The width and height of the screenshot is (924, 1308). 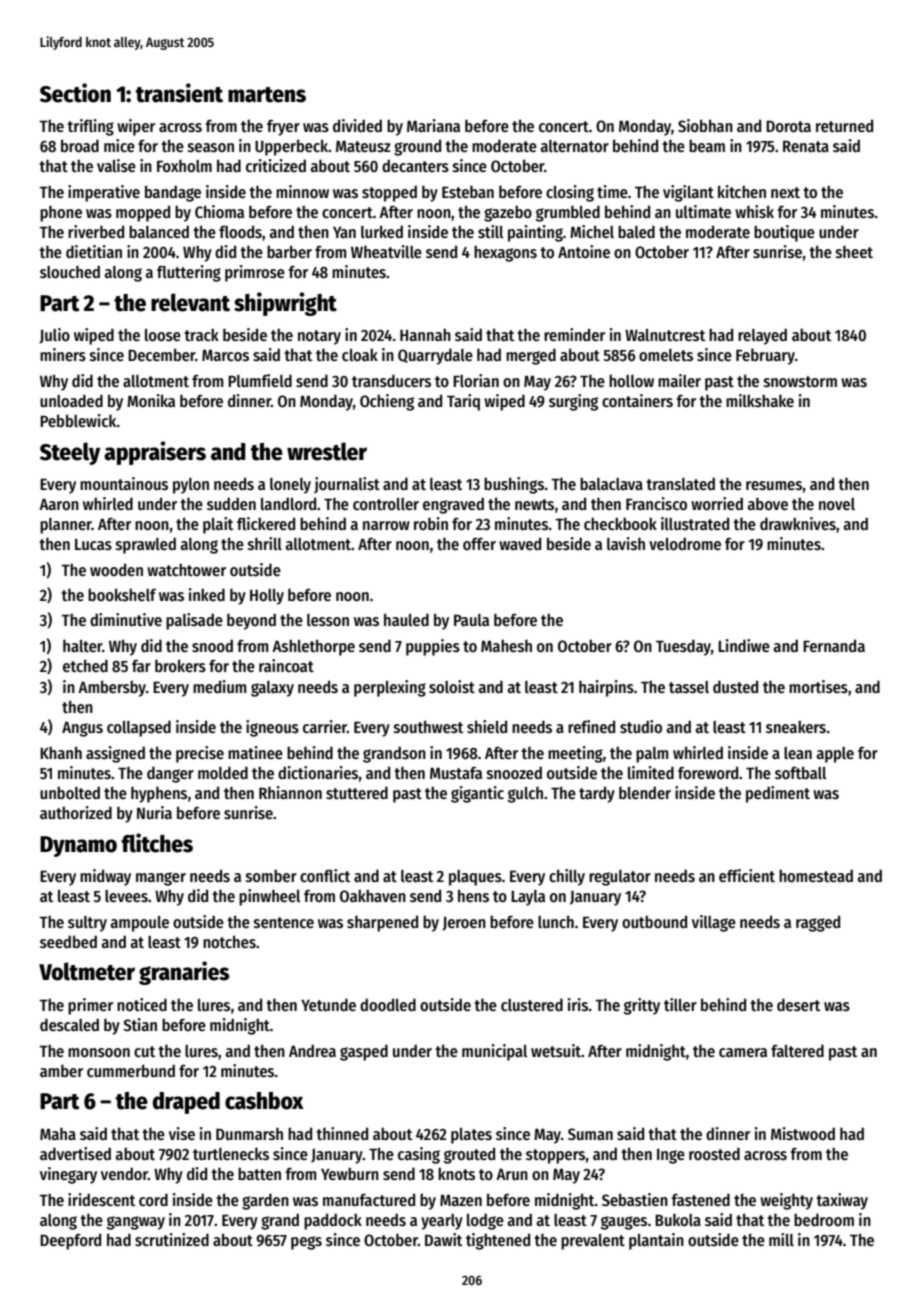 What do you see at coordinates (435, 356) in the screenshot?
I see `Quarrydale` at bounding box center [435, 356].
